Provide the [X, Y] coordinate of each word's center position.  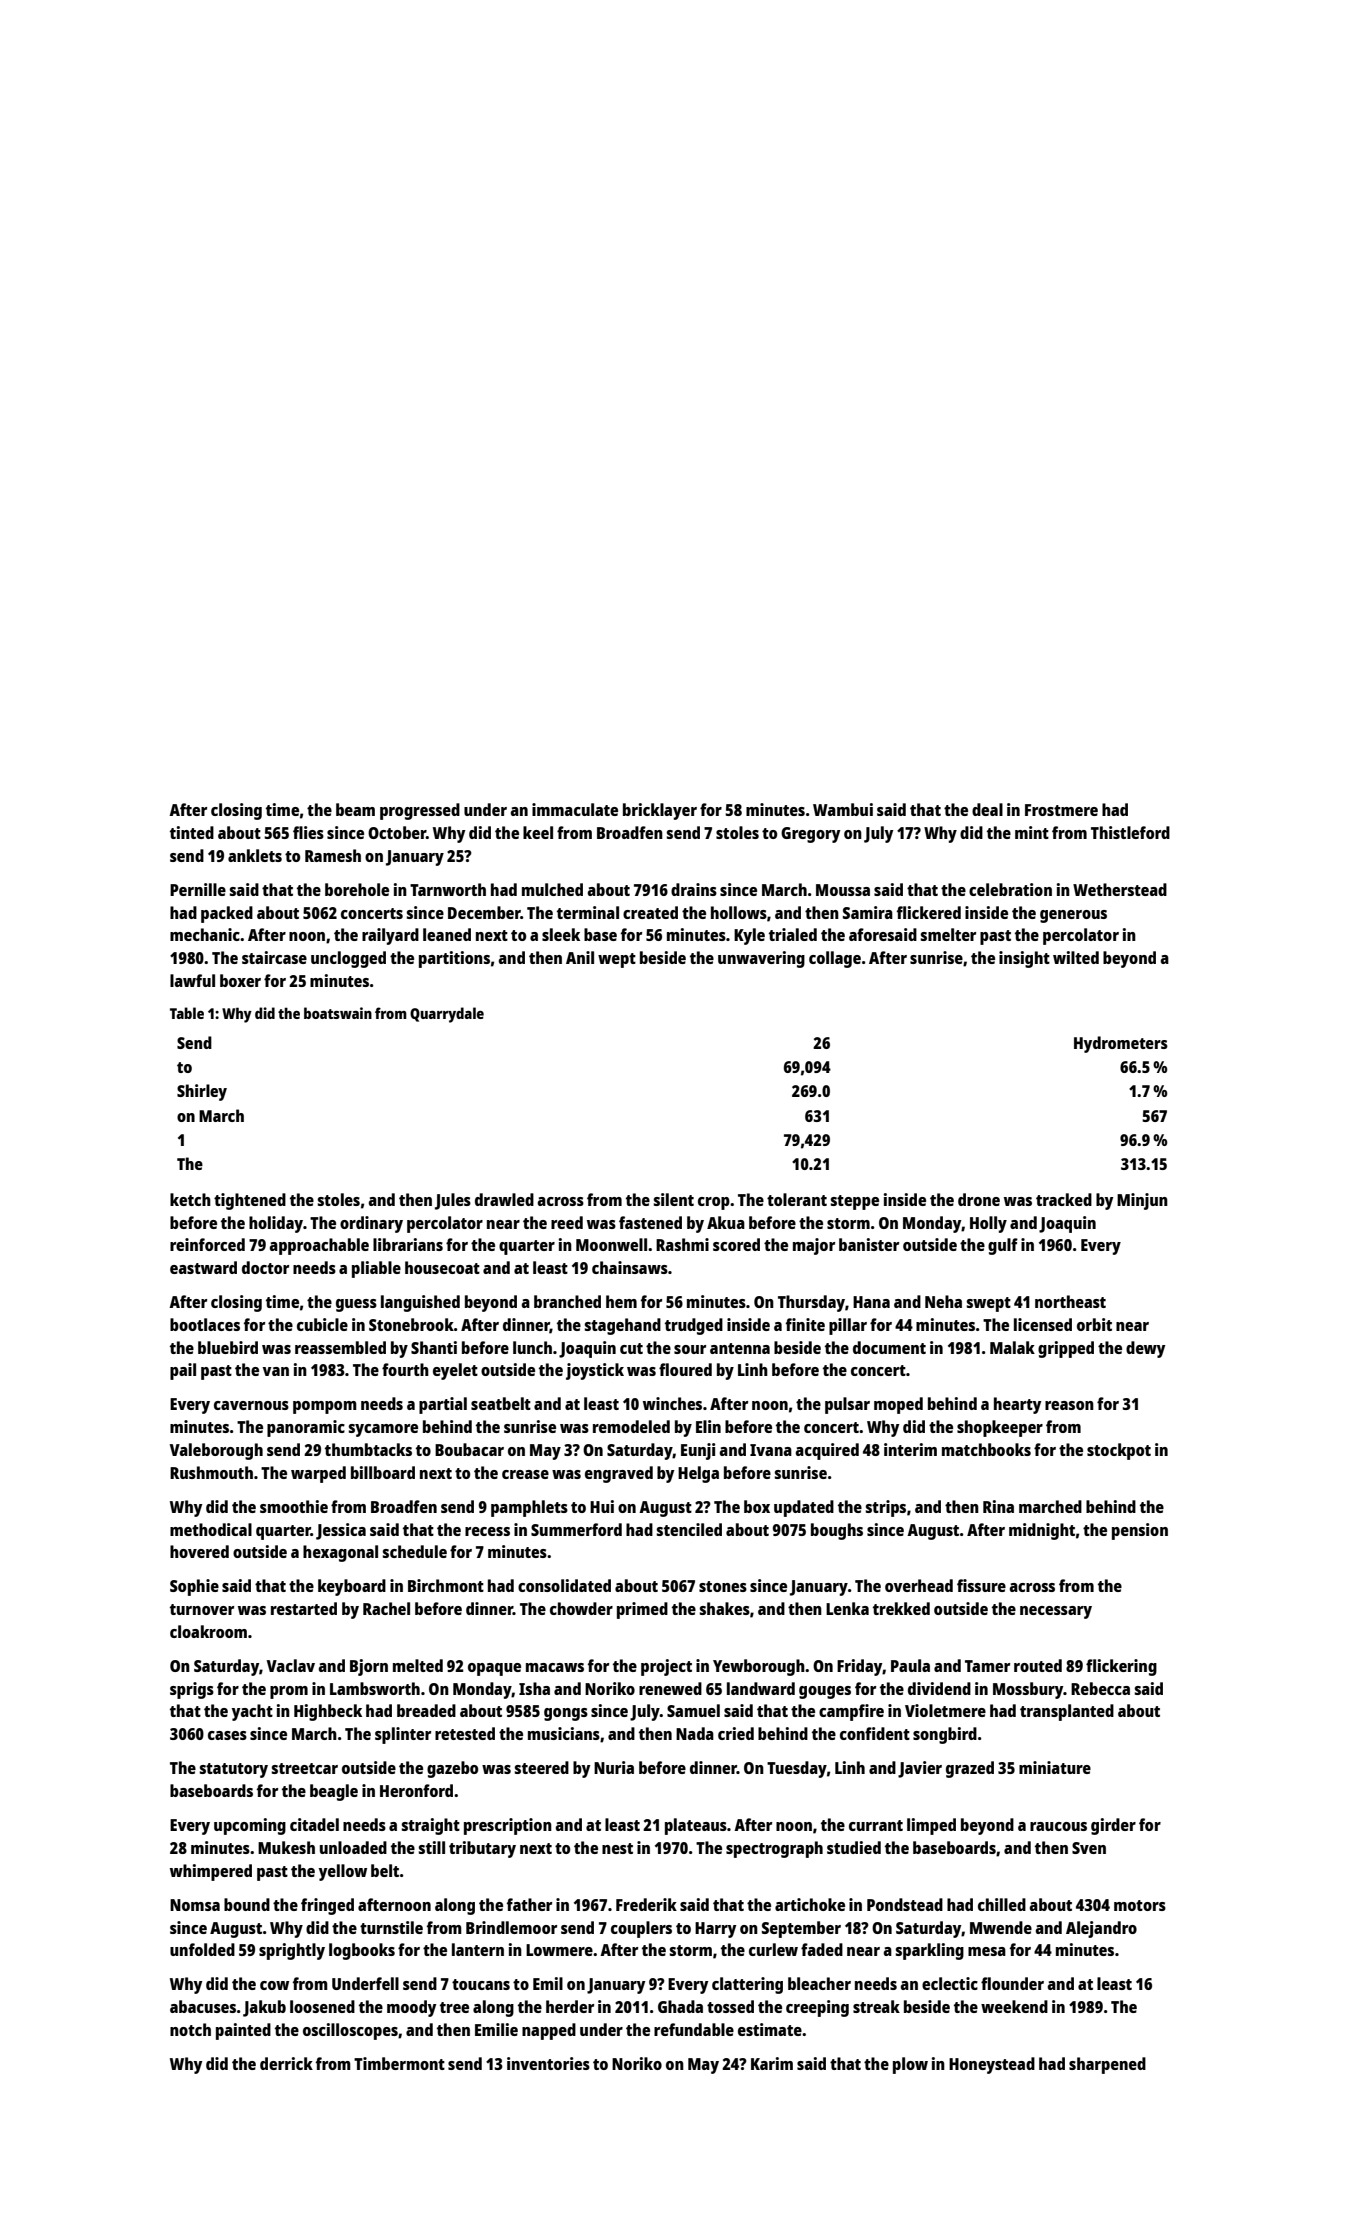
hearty [1017, 1405]
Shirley [202, 1092]
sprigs [192, 1690]
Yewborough [759, 1667]
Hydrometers [1121, 1044]
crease [525, 1474]
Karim [772, 2063]
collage [835, 959]
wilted [1076, 957]
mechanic [205, 934]
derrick [286, 2063]
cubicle [322, 1324]
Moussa [843, 890]
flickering [1121, 1667]
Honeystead [992, 2065]
